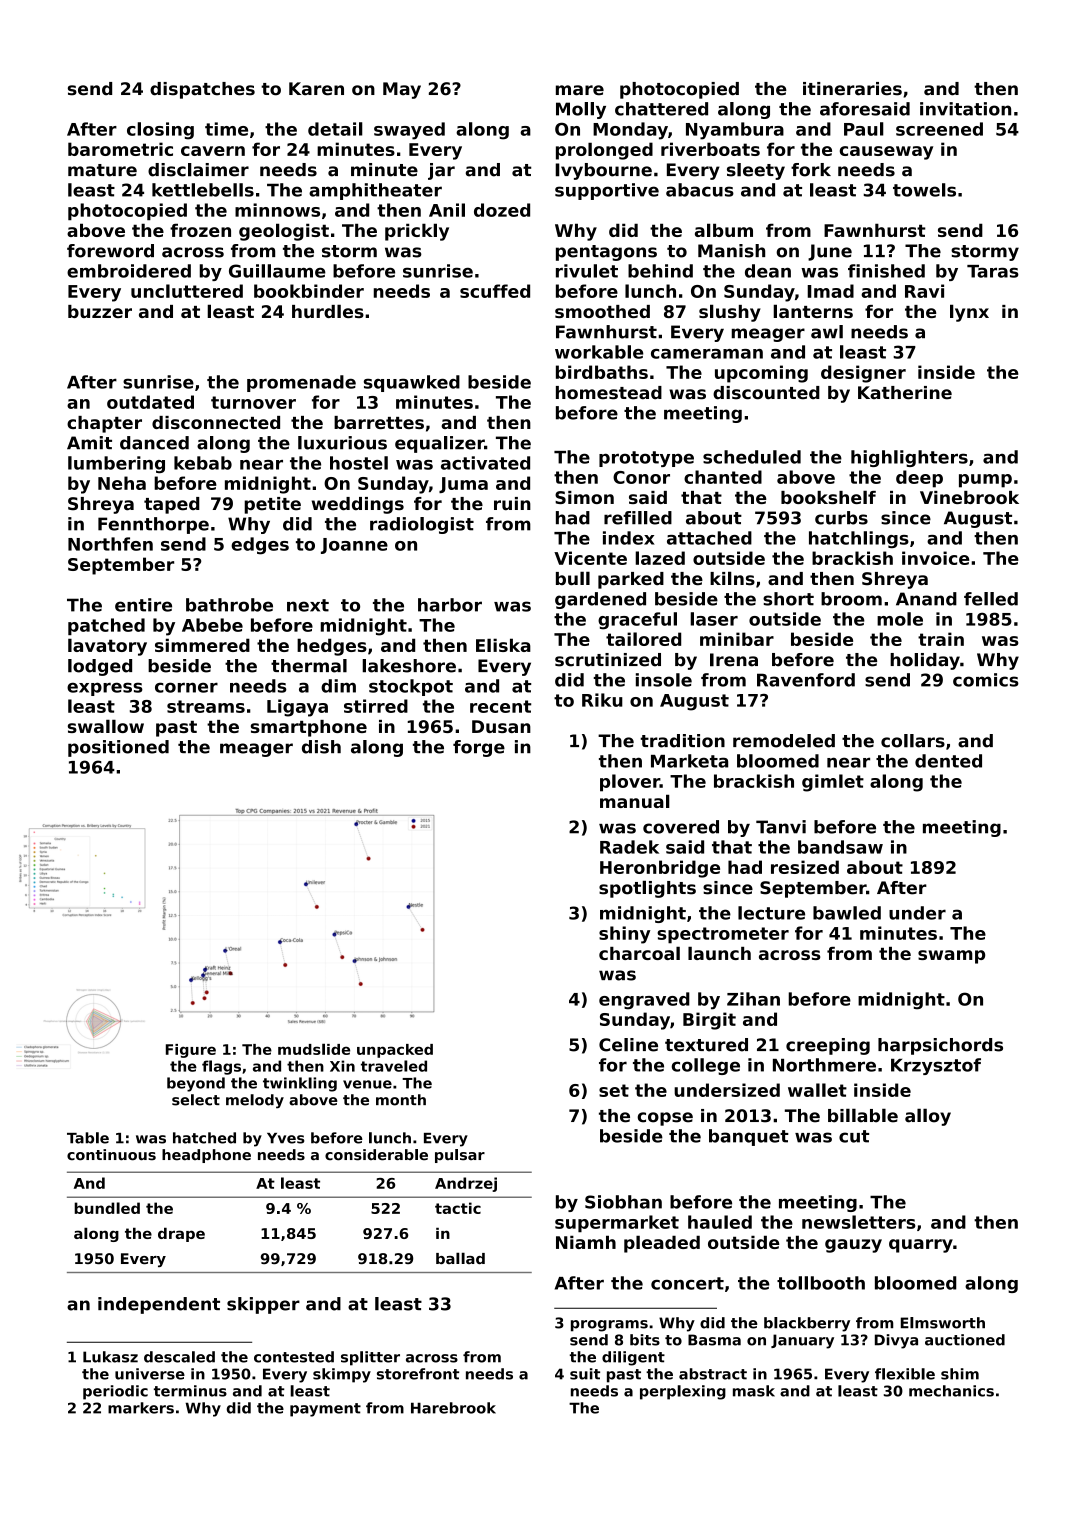 The image size is (1086, 1535). What do you see at coordinates (737, 639) in the screenshot?
I see `minibar` at bounding box center [737, 639].
